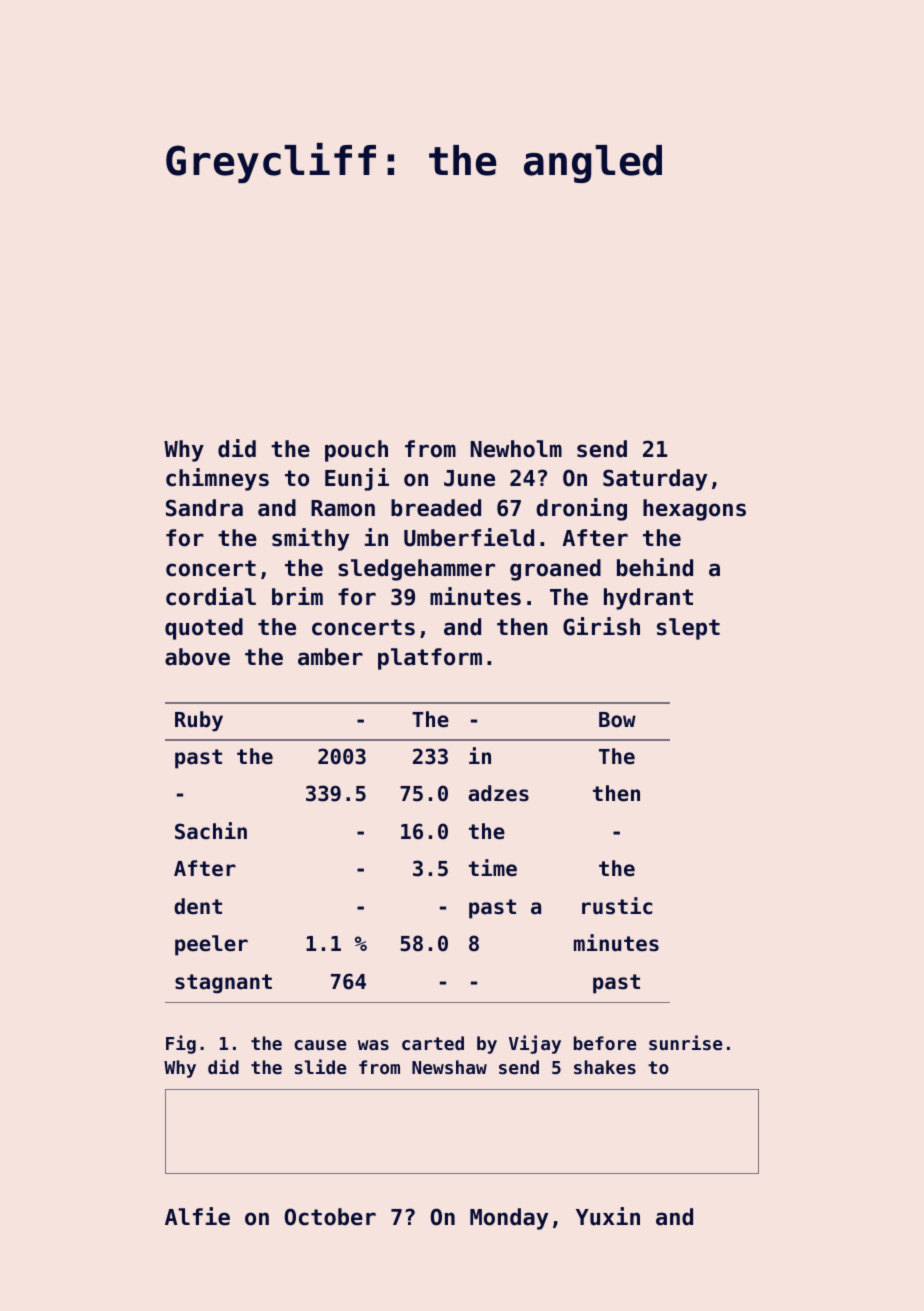  Describe the element at coordinates (655, 567) in the document. I see `behind` at that location.
